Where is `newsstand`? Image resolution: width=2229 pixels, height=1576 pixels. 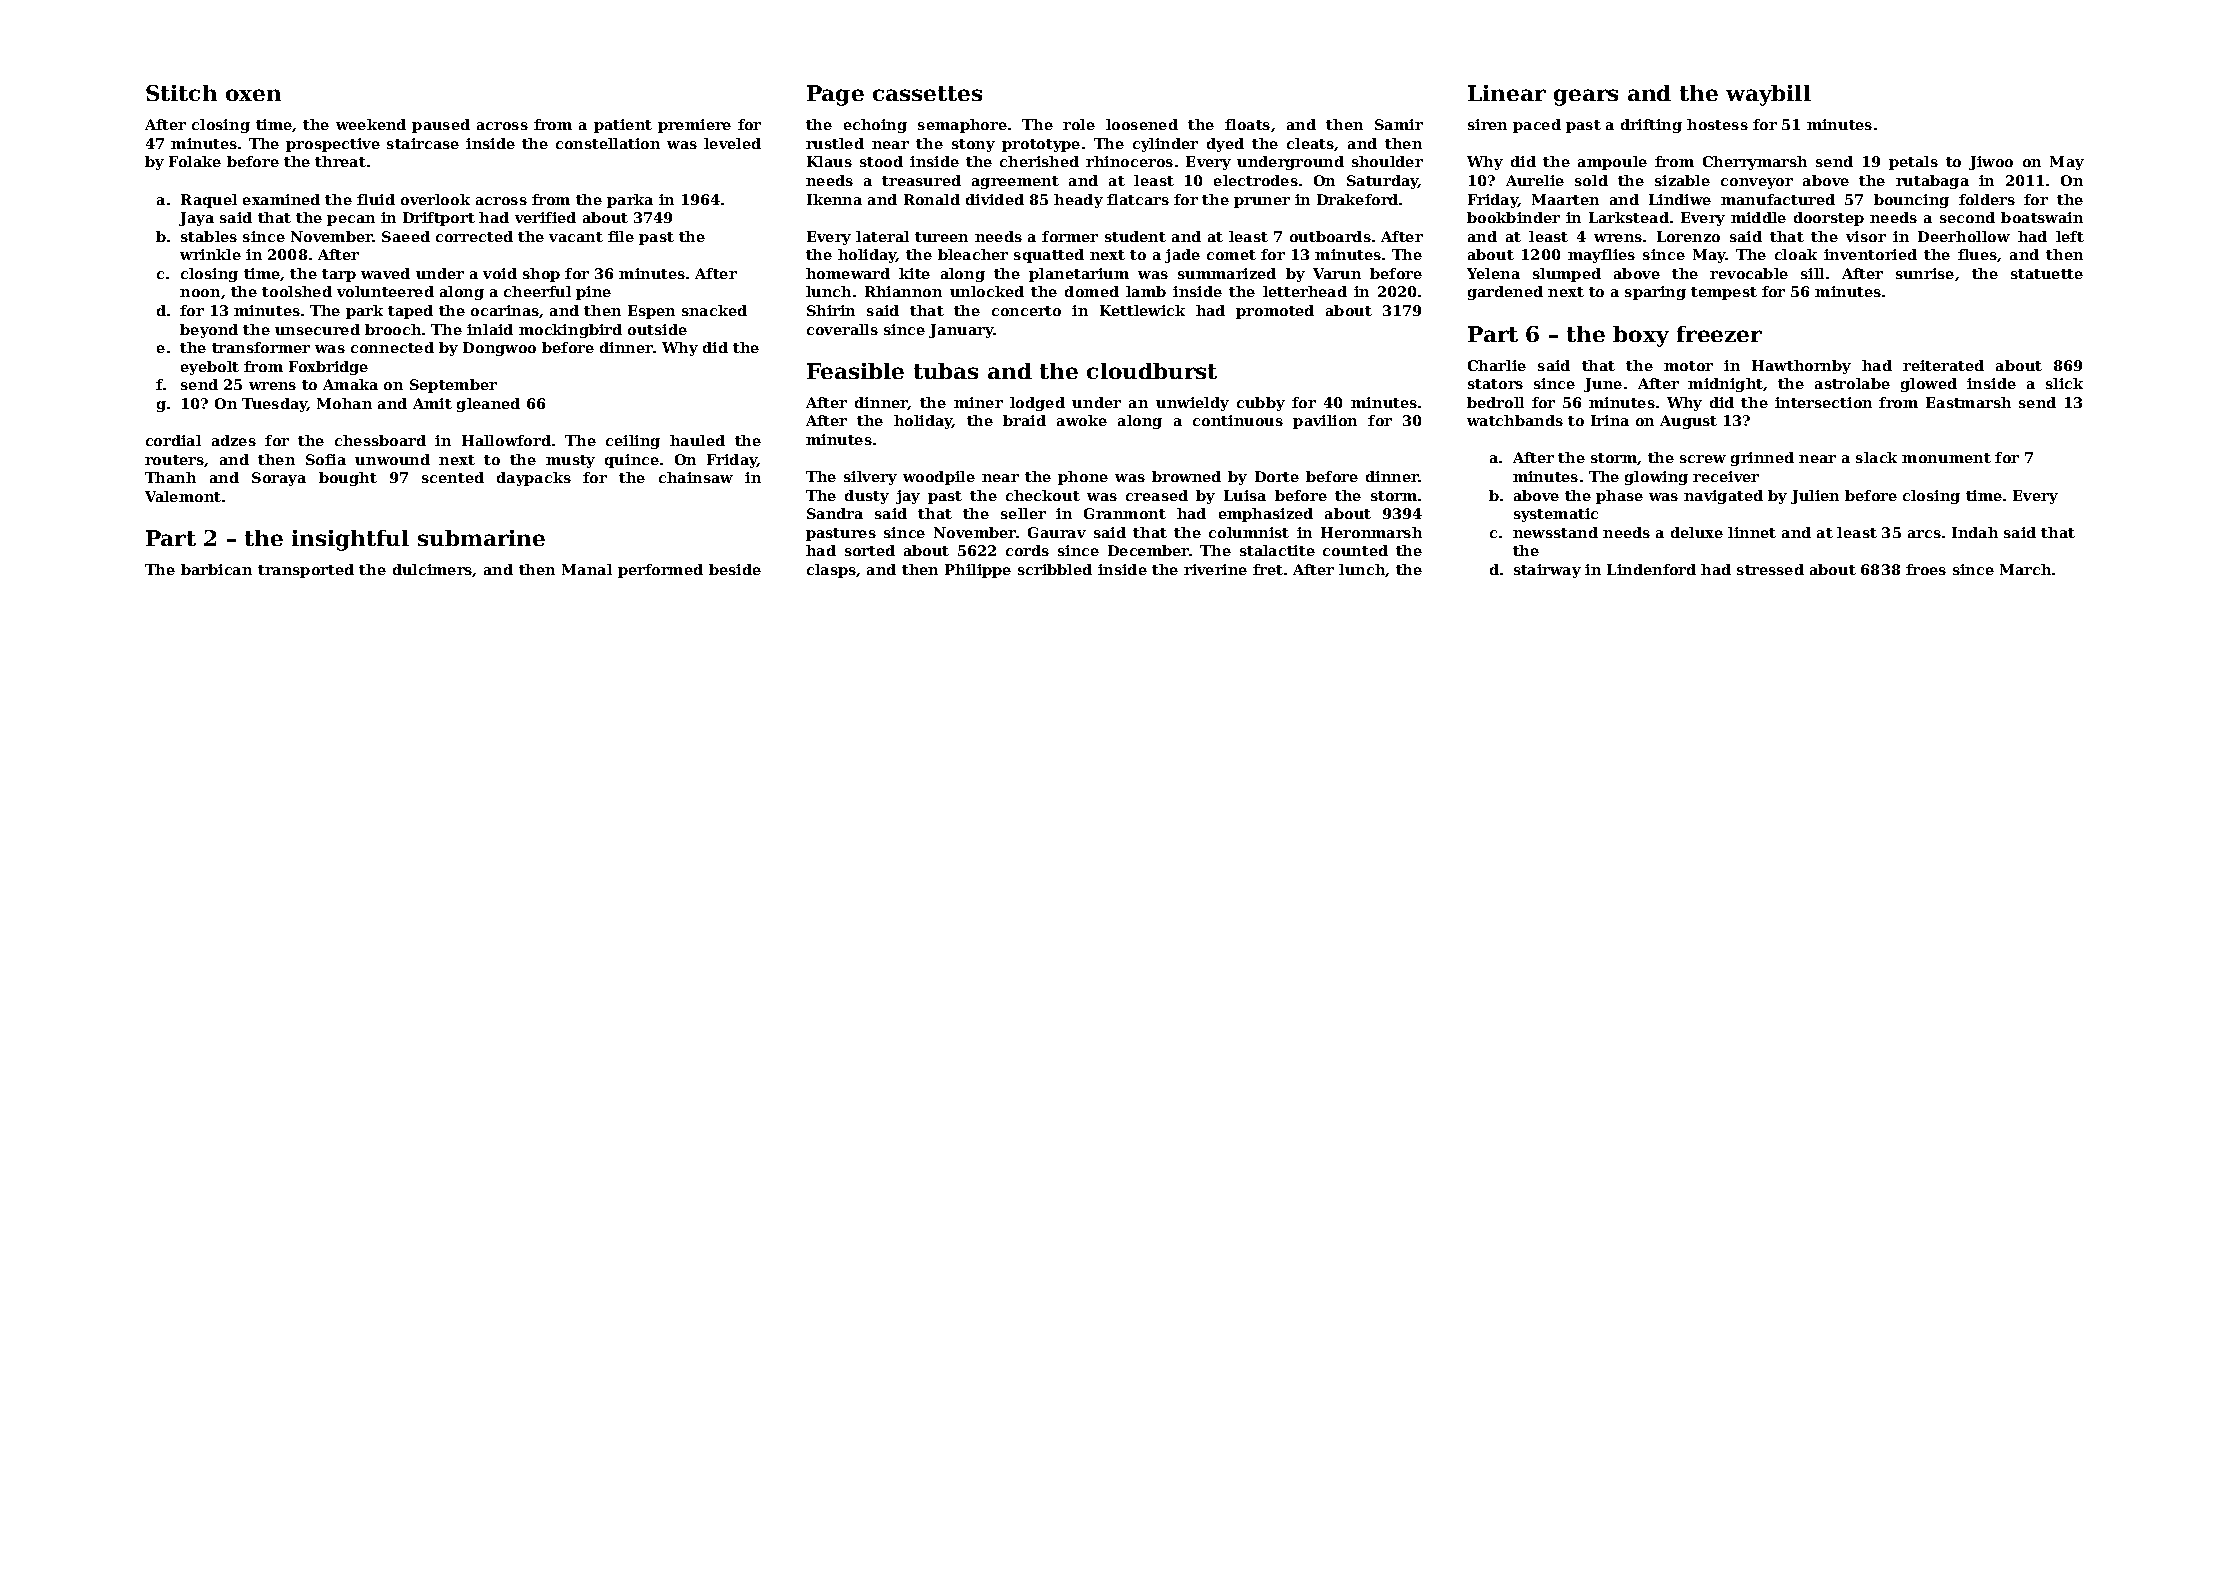
newsstand is located at coordinates (1555, 532).
